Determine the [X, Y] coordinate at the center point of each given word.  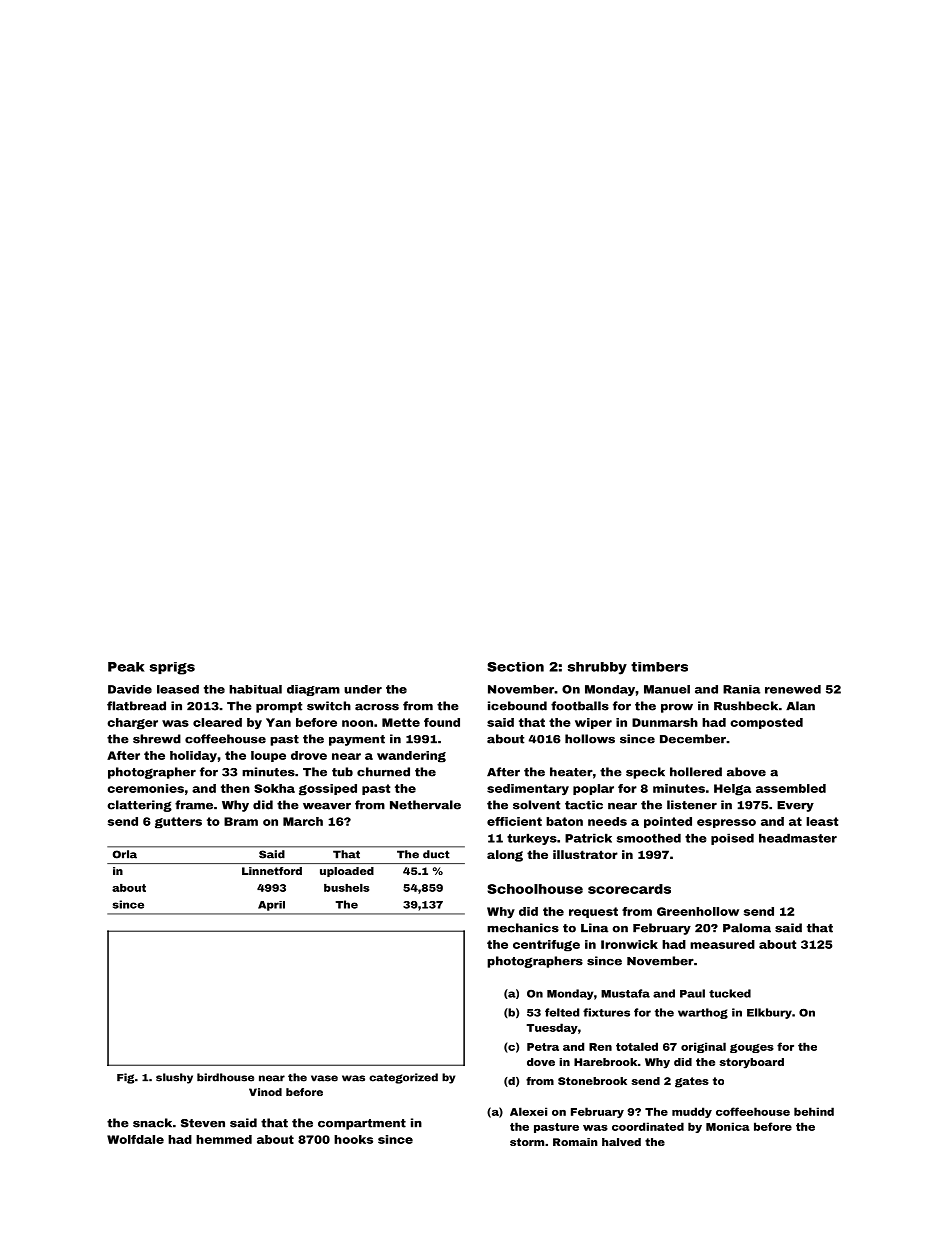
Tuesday [552, 1028]
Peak [126, 667]
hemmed [224, 1139]
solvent [536, 805]
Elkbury [769, 1013]
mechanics [523, 928]
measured [722, 944]
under [363, 689]
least [822, 821]
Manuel [667, 689]
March [303, 821]
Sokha [274, 788]
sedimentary [528, 789]
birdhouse [225, 1077]
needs [607, 821]
